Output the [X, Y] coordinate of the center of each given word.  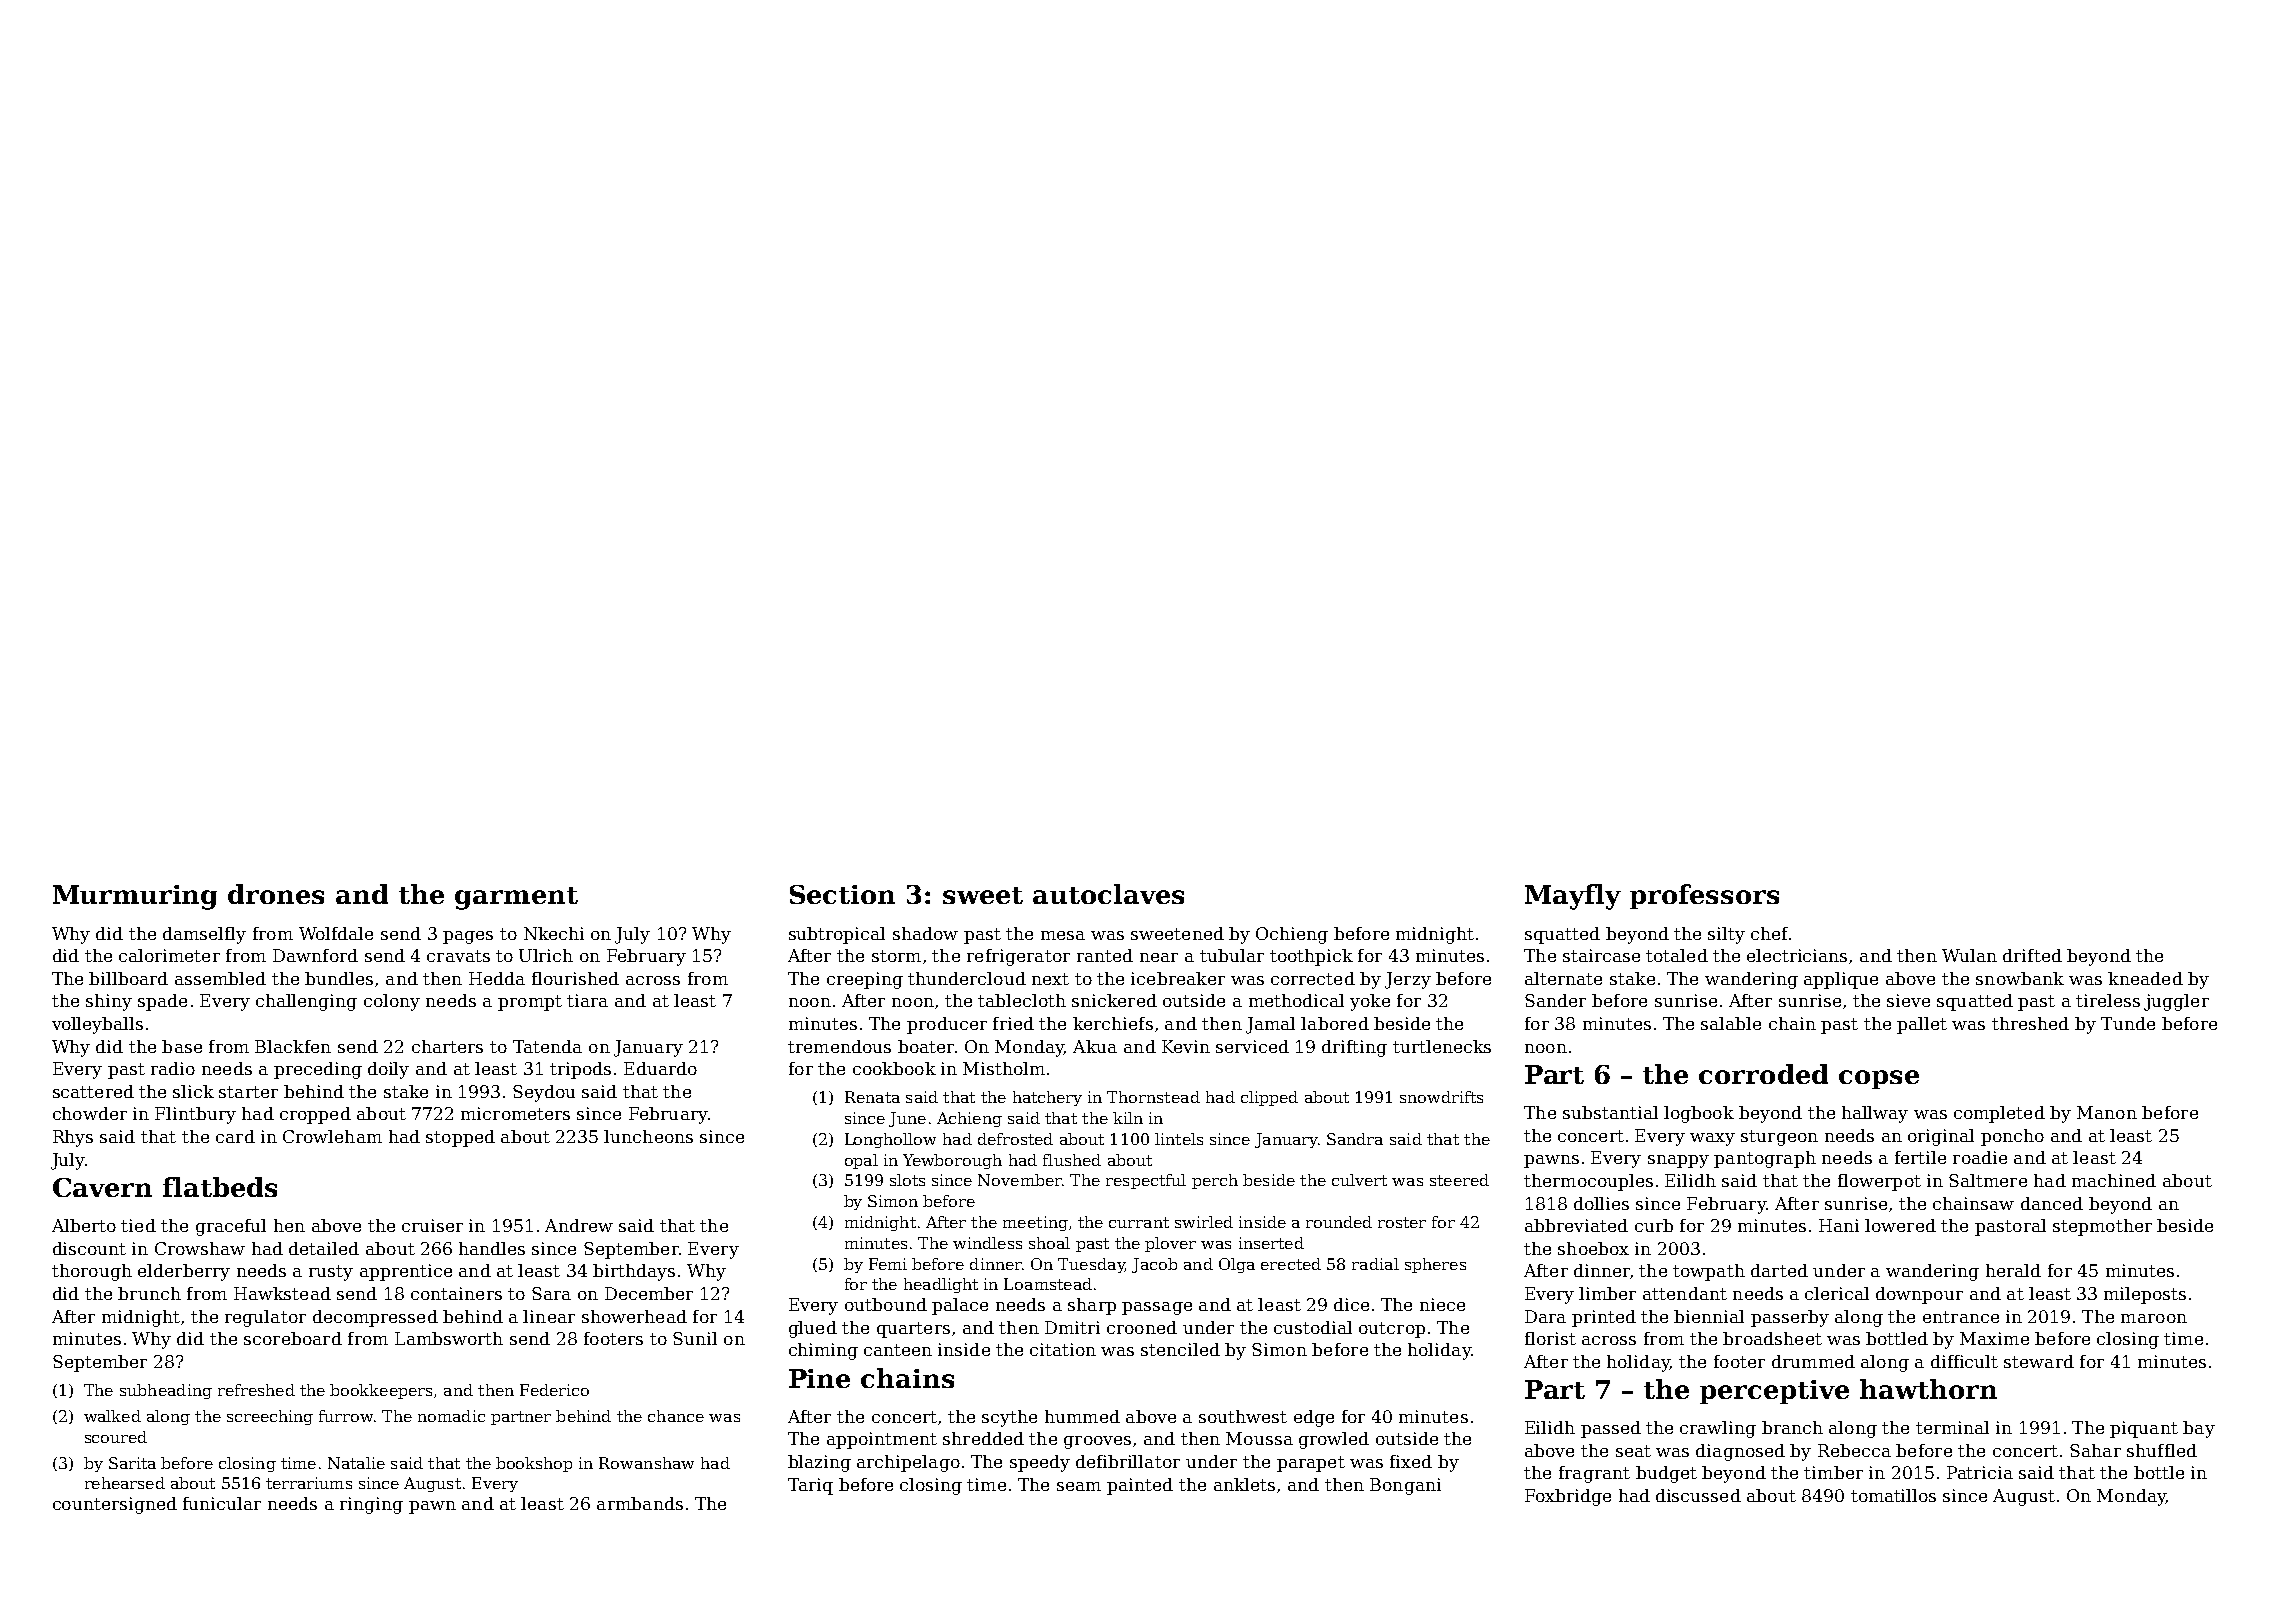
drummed [1813, 1361]
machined [2114, 1180]
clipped [1269, 1098]
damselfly [204, 935]
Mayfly [1573, 897]
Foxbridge [1568, 1497]
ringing [371, 1505]
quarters [913, 1330]
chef [1769, 933]
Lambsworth [449, 1338]
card [235, 1136]
